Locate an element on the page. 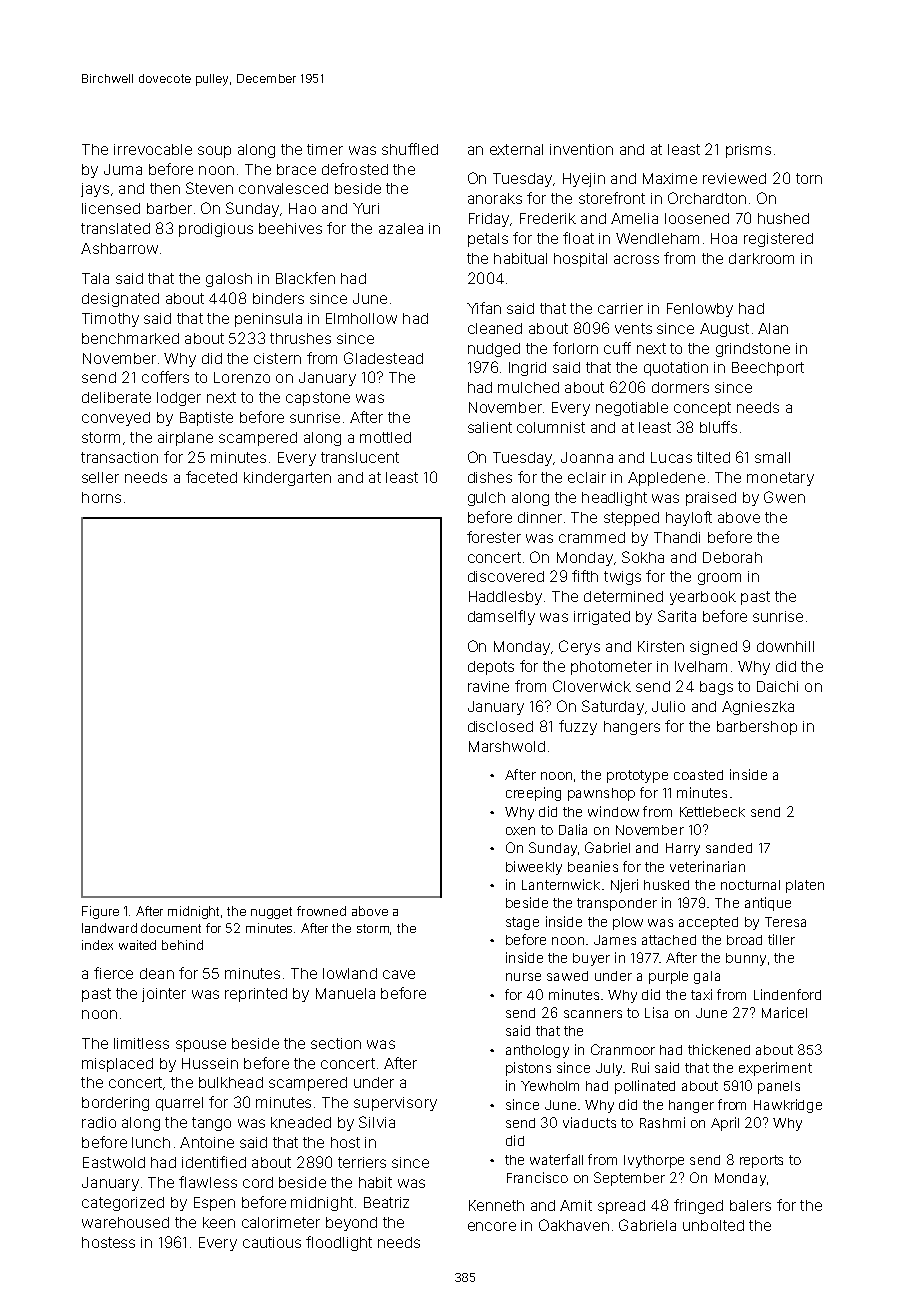 Image resolution: width=908 pixels, height=1316 pixels. prisms is located at coordinates (748, 151).
